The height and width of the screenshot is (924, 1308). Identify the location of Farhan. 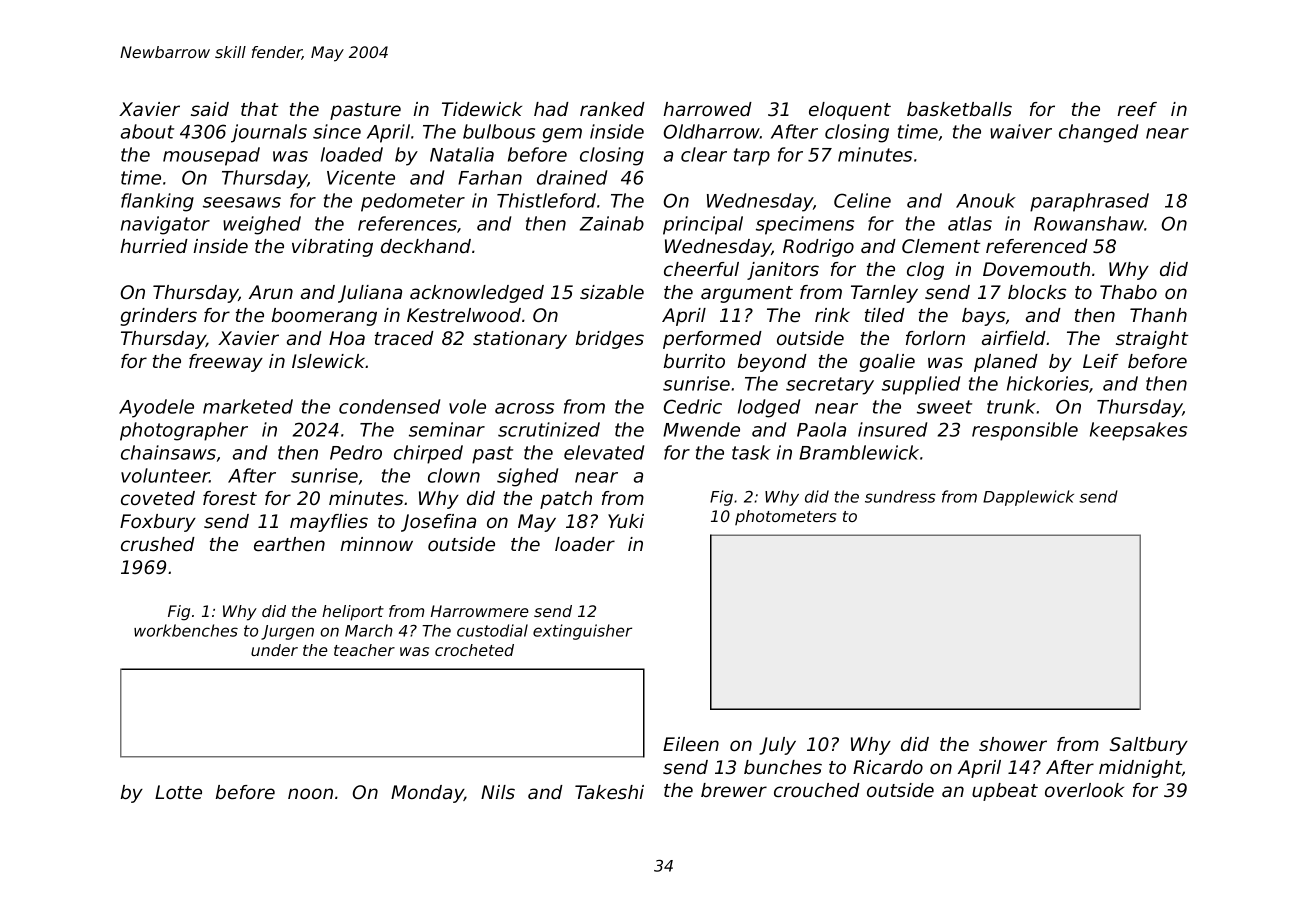
(490, 177).
